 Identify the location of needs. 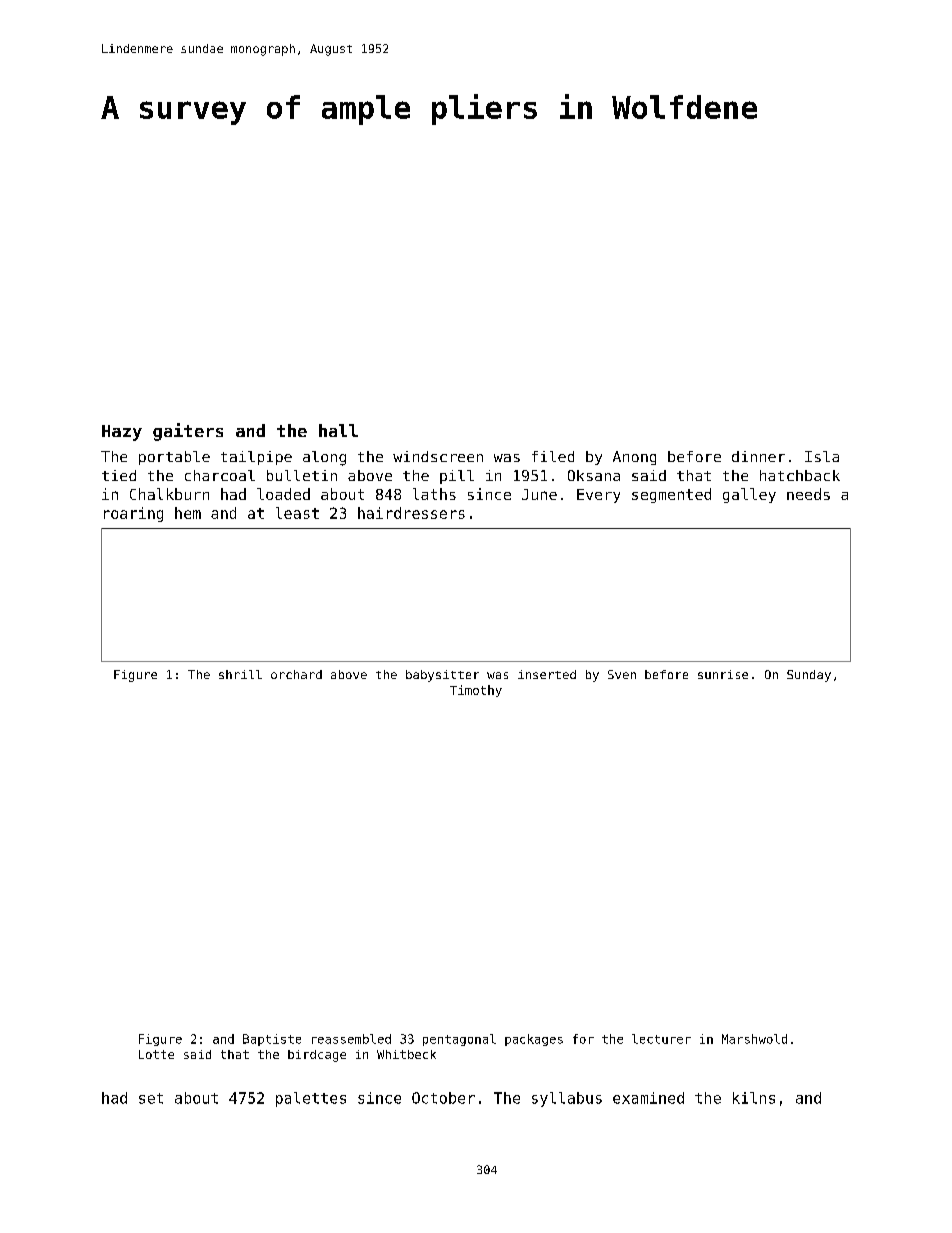
(808, 494).
